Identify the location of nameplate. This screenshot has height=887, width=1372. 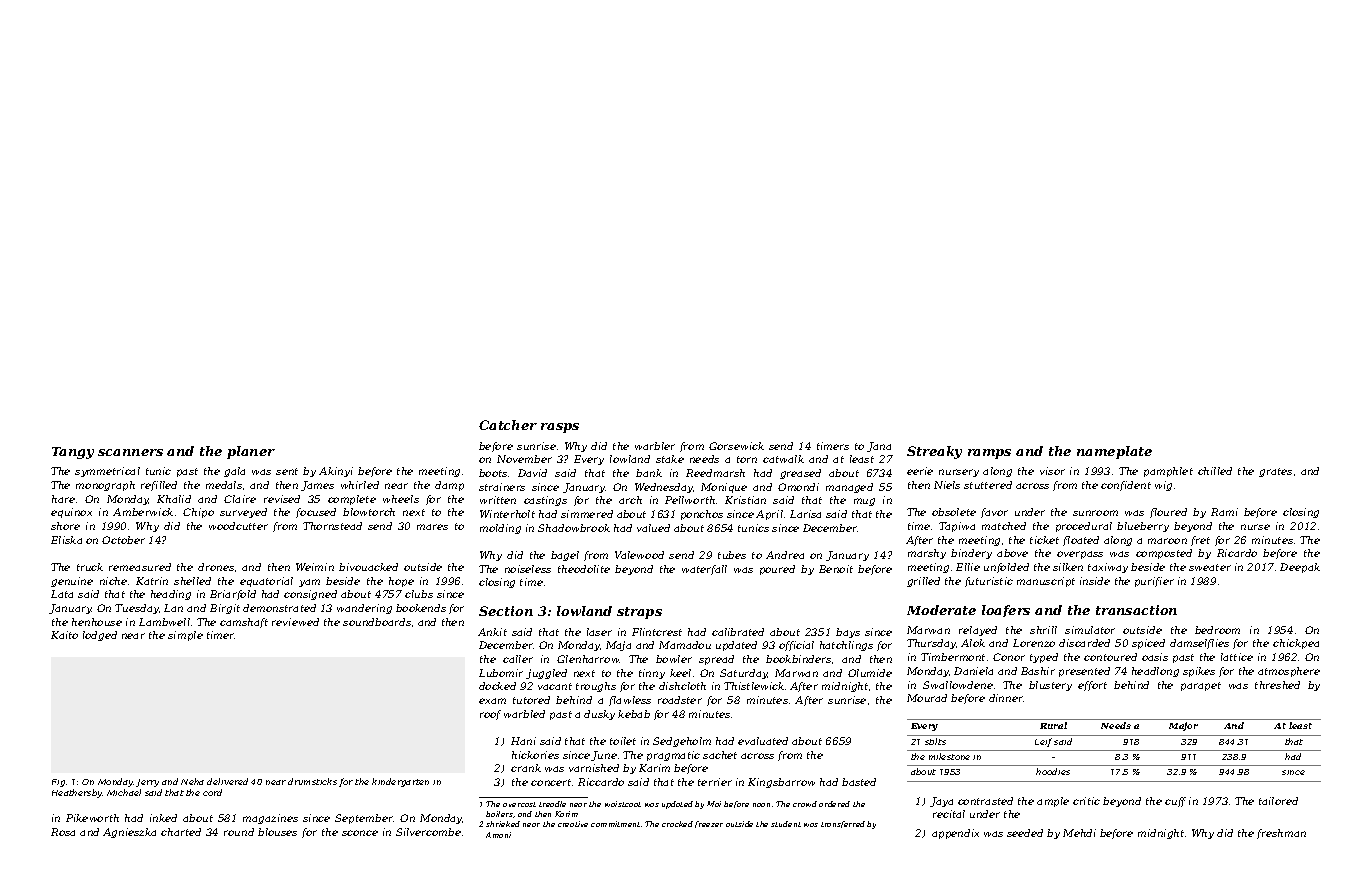
(1114, 452).
